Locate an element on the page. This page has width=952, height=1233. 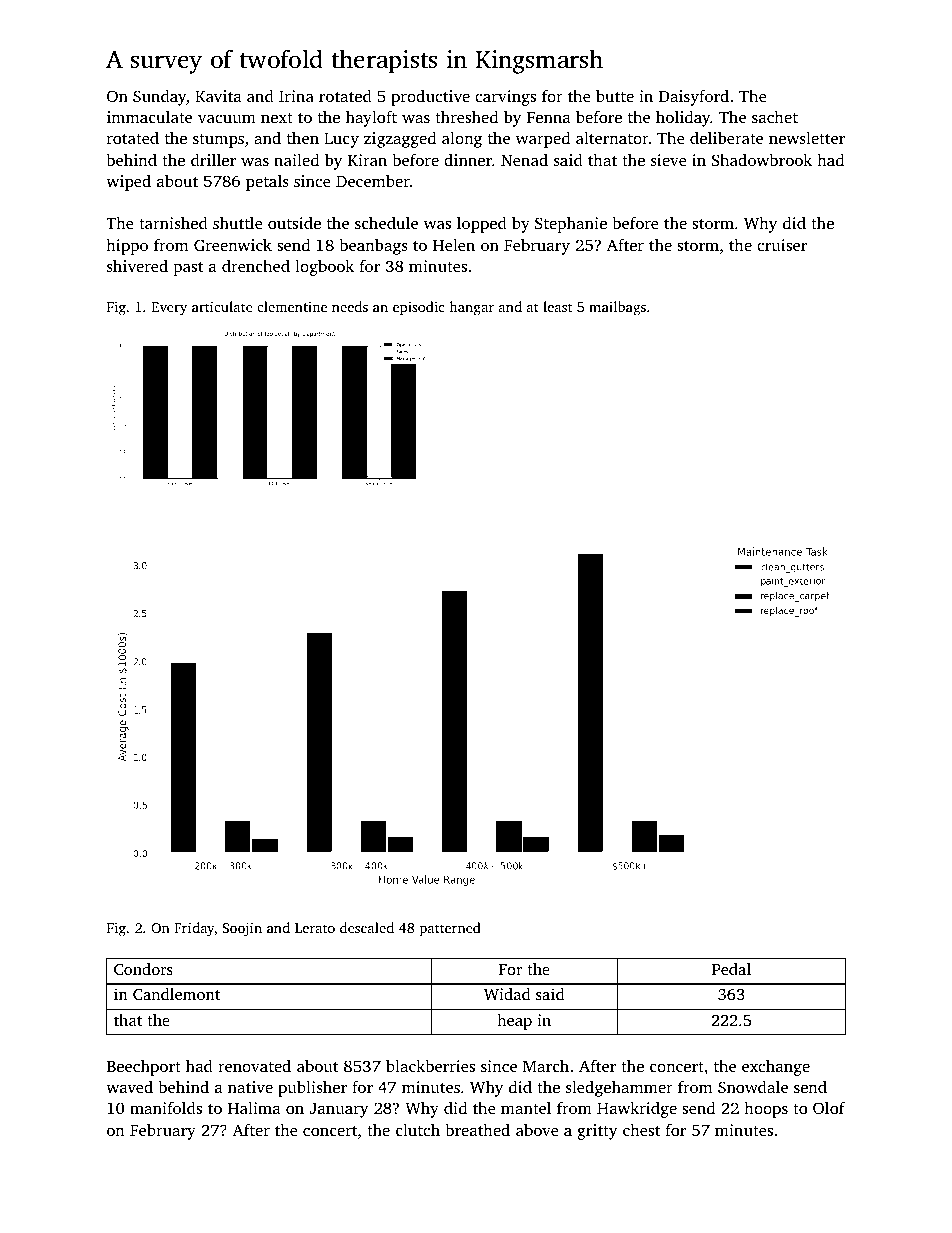
petals is located at coordinates (267, 183).
